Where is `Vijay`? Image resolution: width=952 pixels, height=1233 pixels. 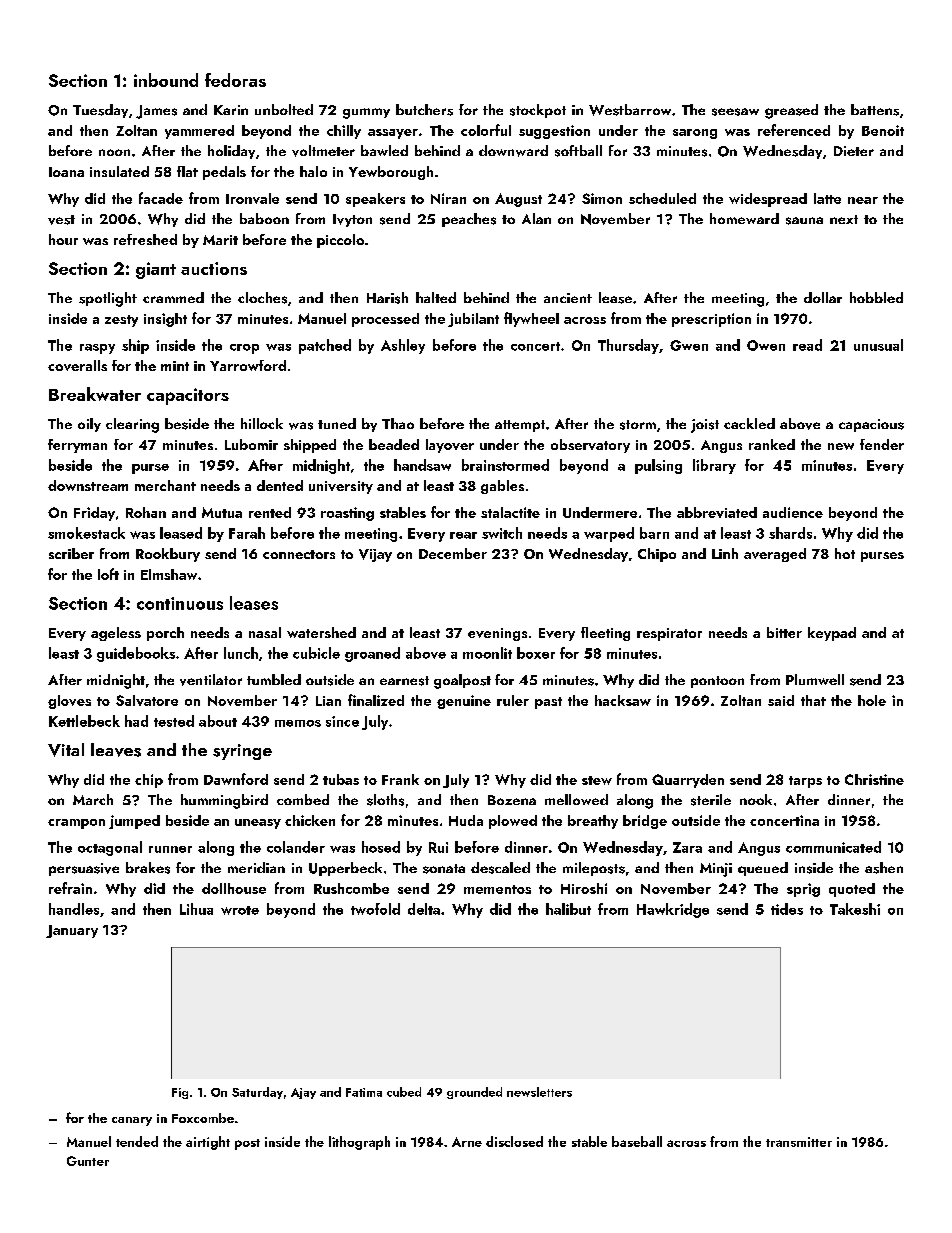 Vijay is located at coordinates (375, 555).
